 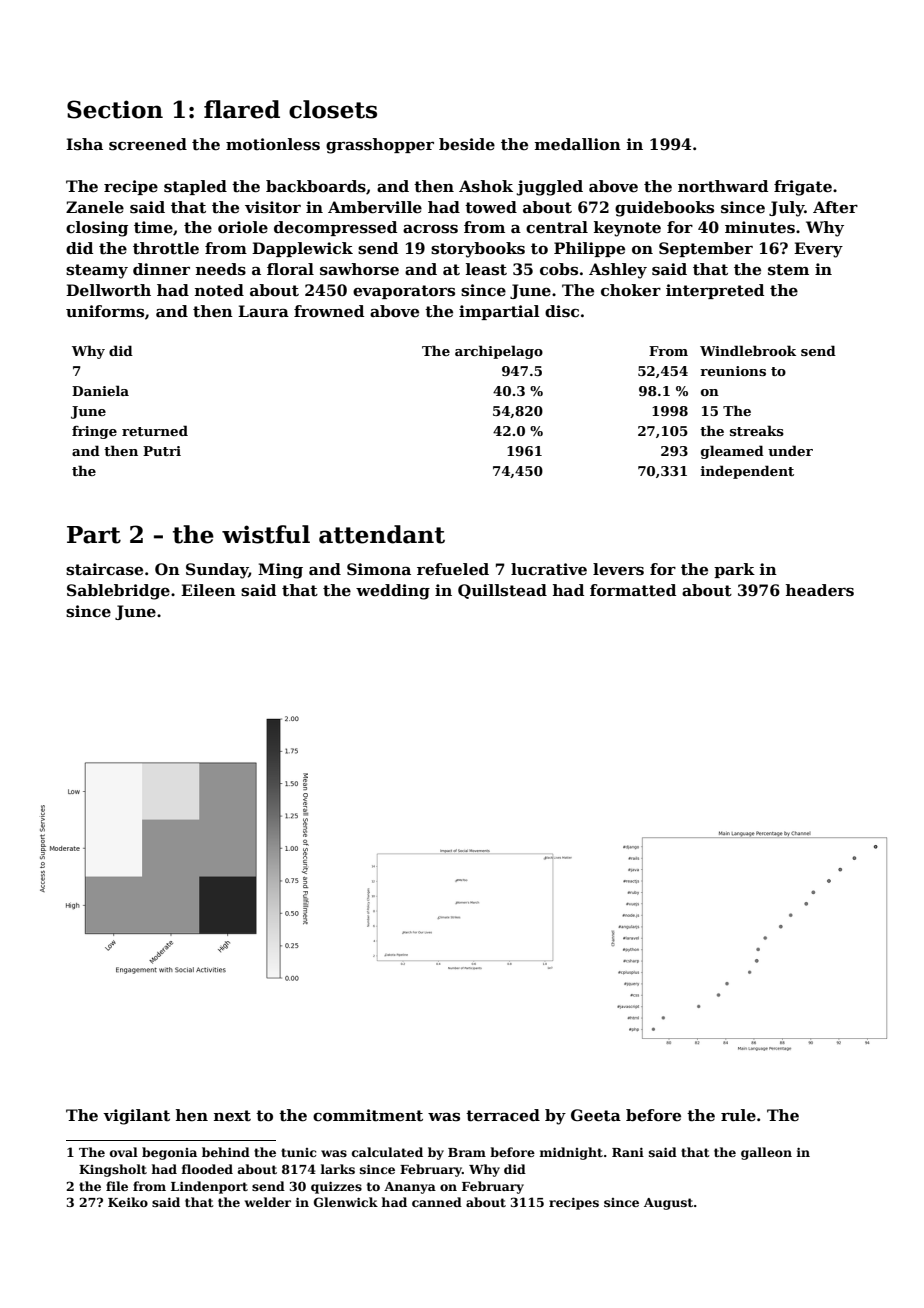 I want to click on Isha, so click(x=84, y=144).
